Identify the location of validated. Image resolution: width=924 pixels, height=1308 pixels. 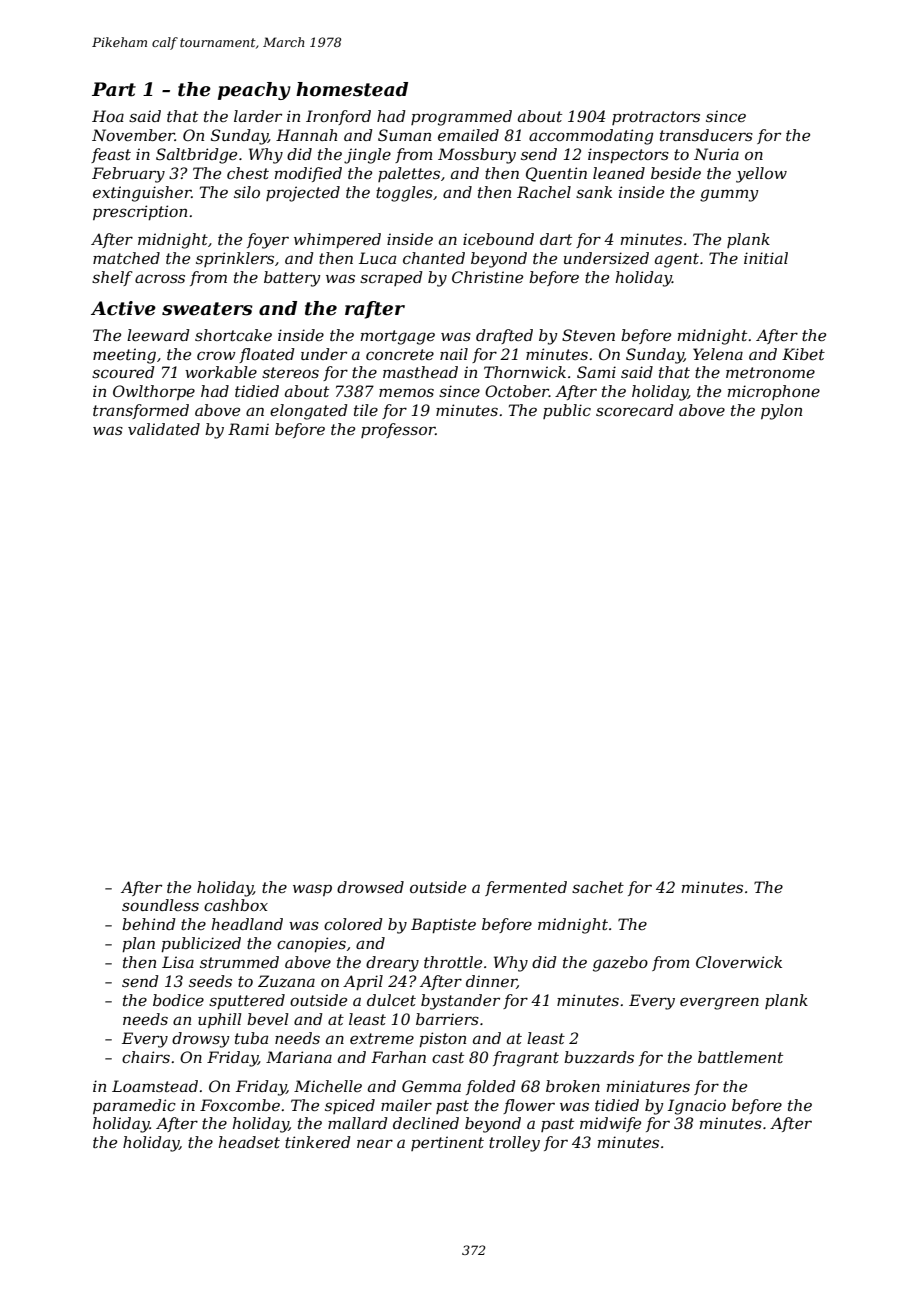
(164, 429).
